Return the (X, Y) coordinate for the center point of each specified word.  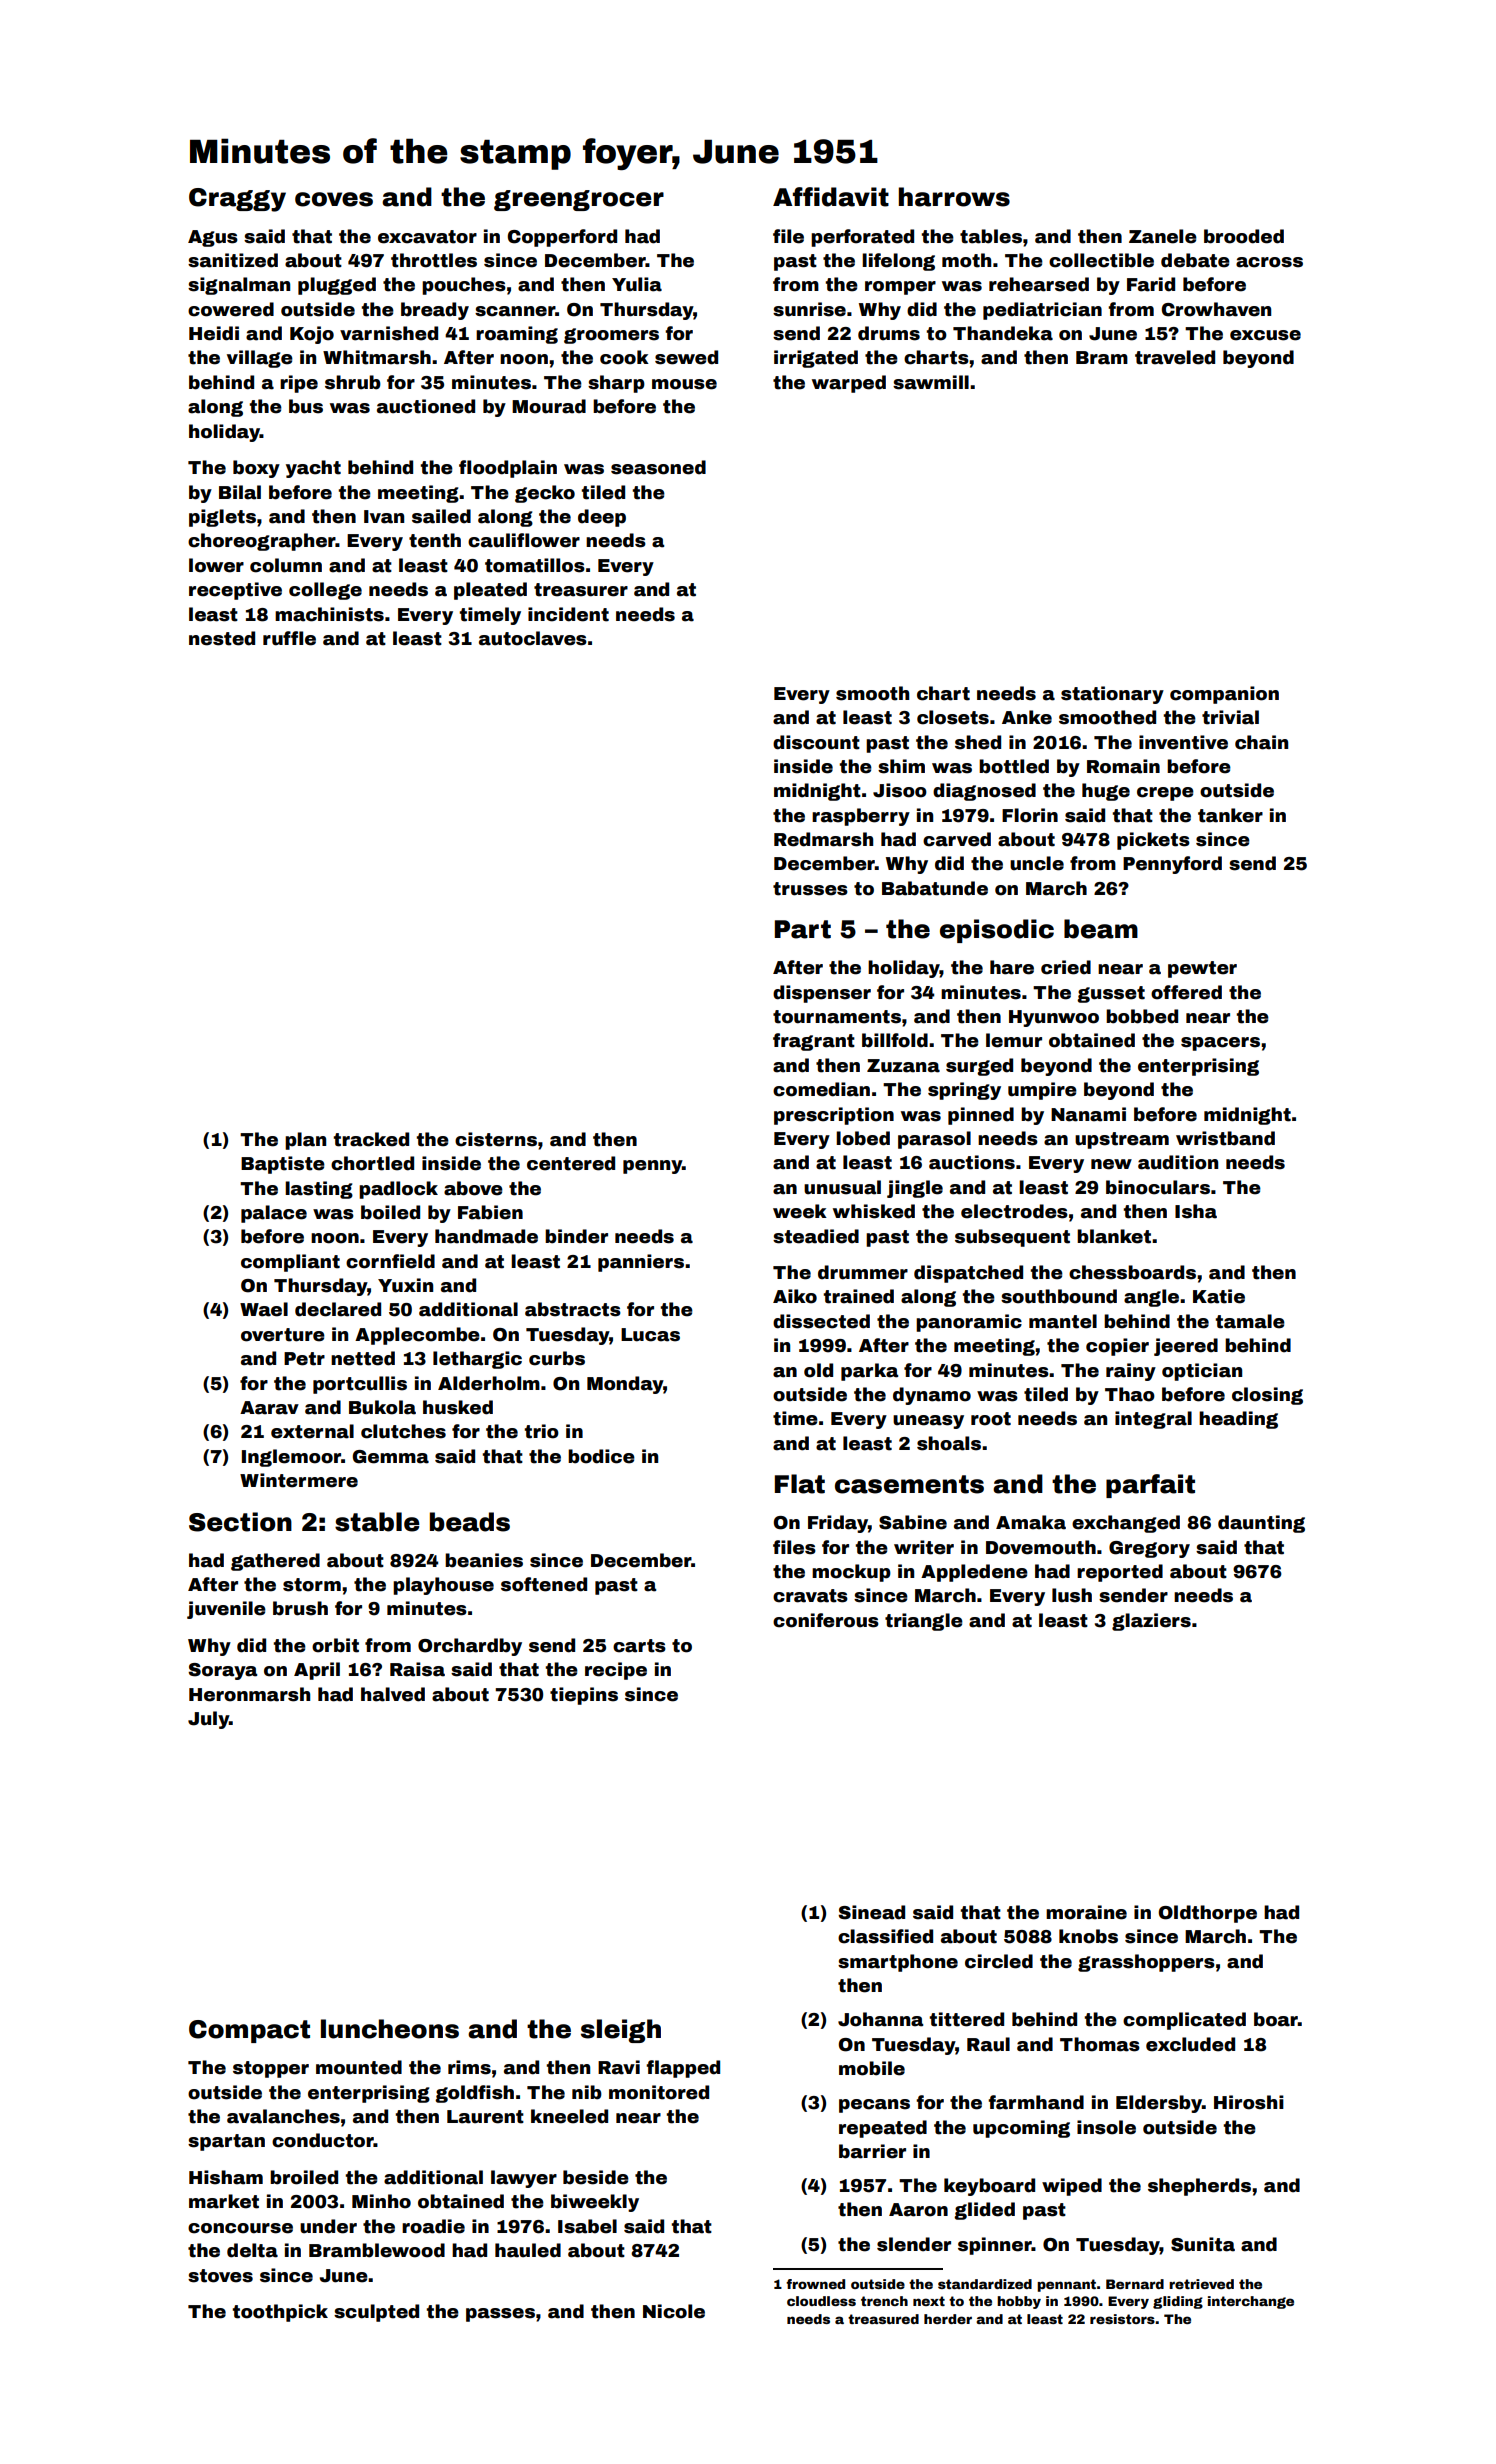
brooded (1244, 236)
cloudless (821, 2301)
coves (334, 199)
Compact (249, 2031)
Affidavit (831, 197)
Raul (988, 2044)
